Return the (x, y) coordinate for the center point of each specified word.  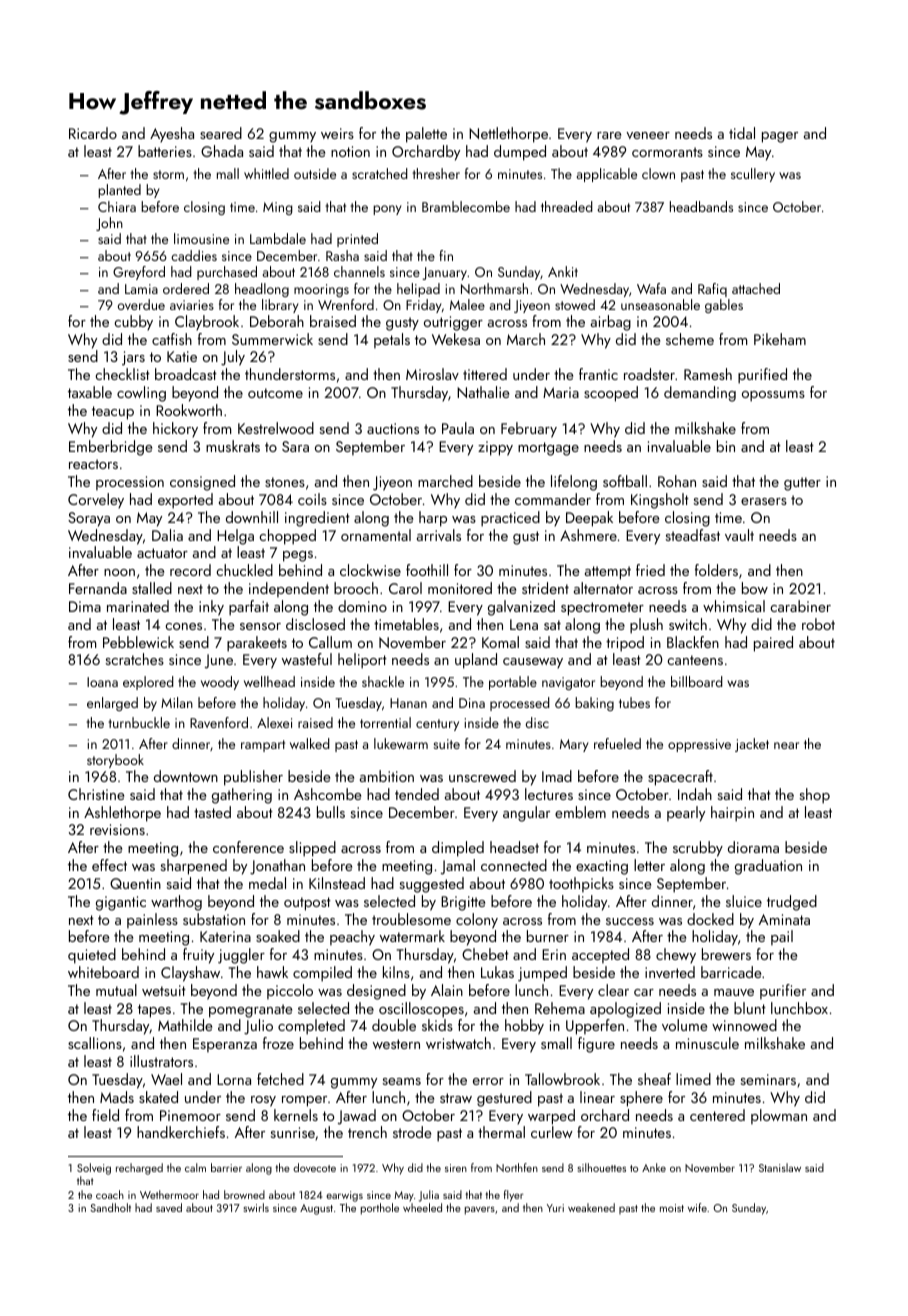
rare (609, 135)
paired (773, 644)
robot (818, 624)
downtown (186, 776)
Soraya (89, 519)
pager (780, 137)
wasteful (307, 659)
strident (545, 588)
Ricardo (93, 133)
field (105, 1115)
